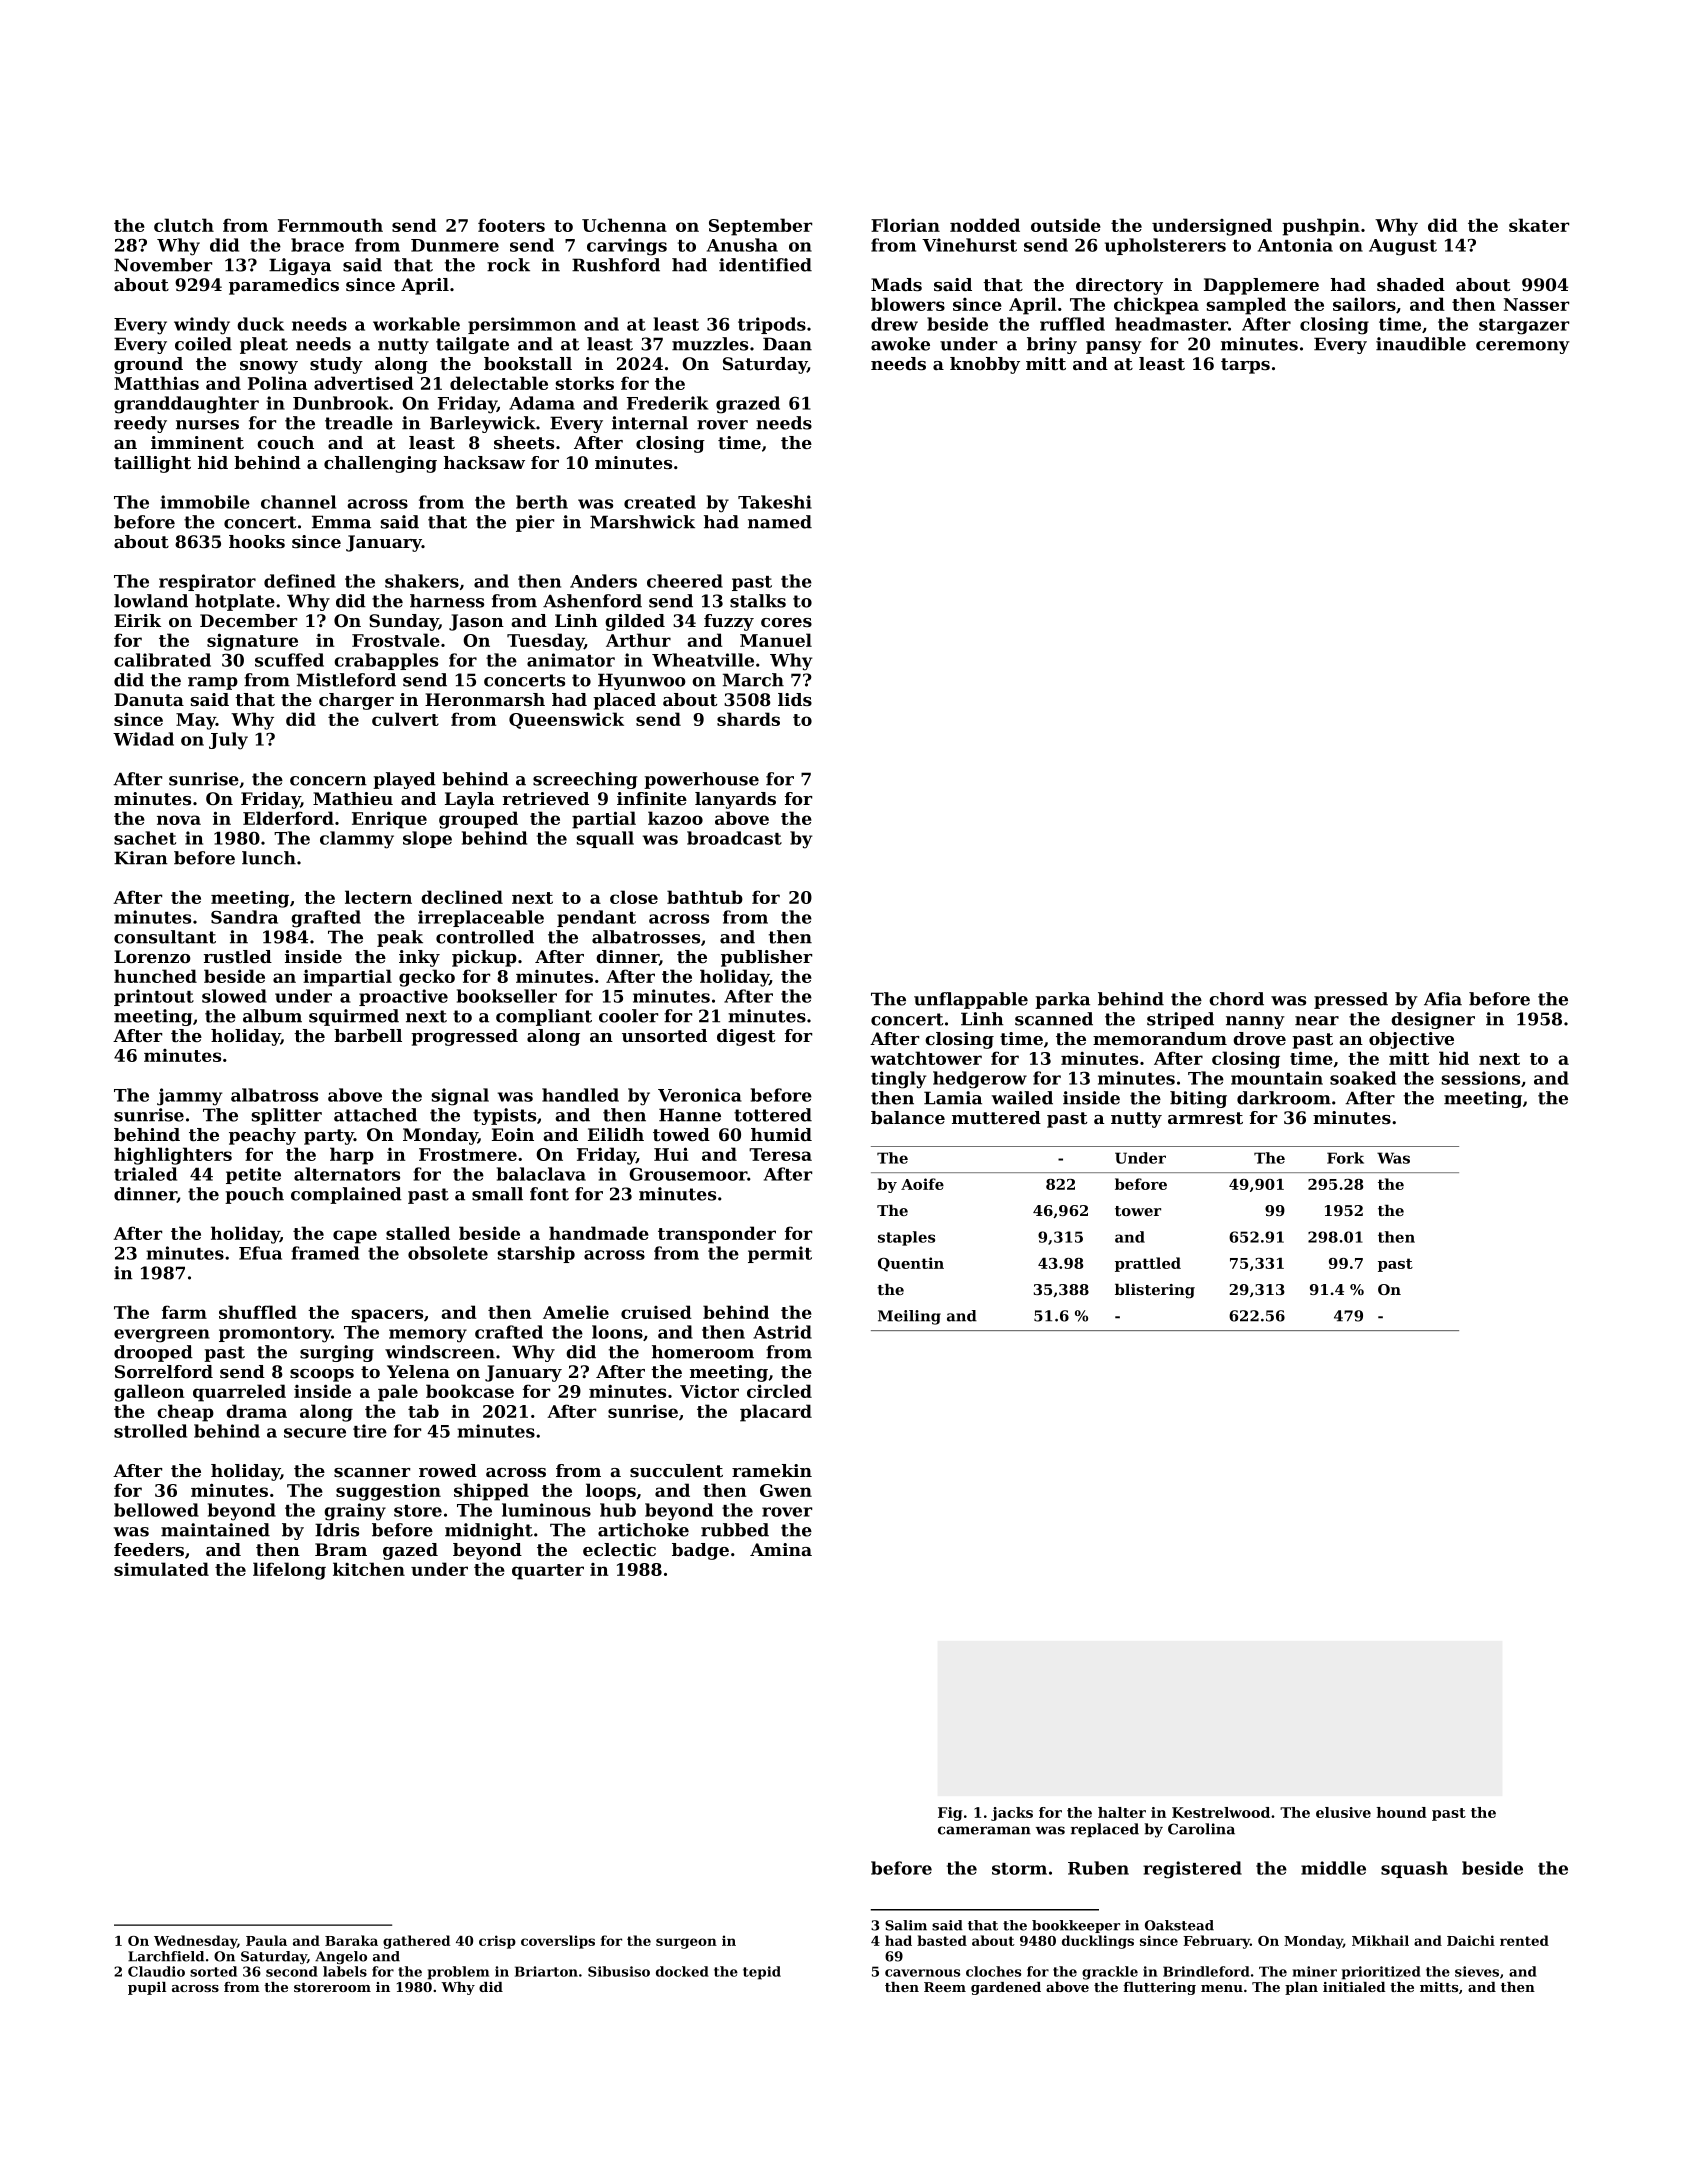 Image resolution: width=1683 pixels, height=2178 pixels. Describe the element at coordinates (735, 1530) in the screenshot. I see `rubbed` at that location.
